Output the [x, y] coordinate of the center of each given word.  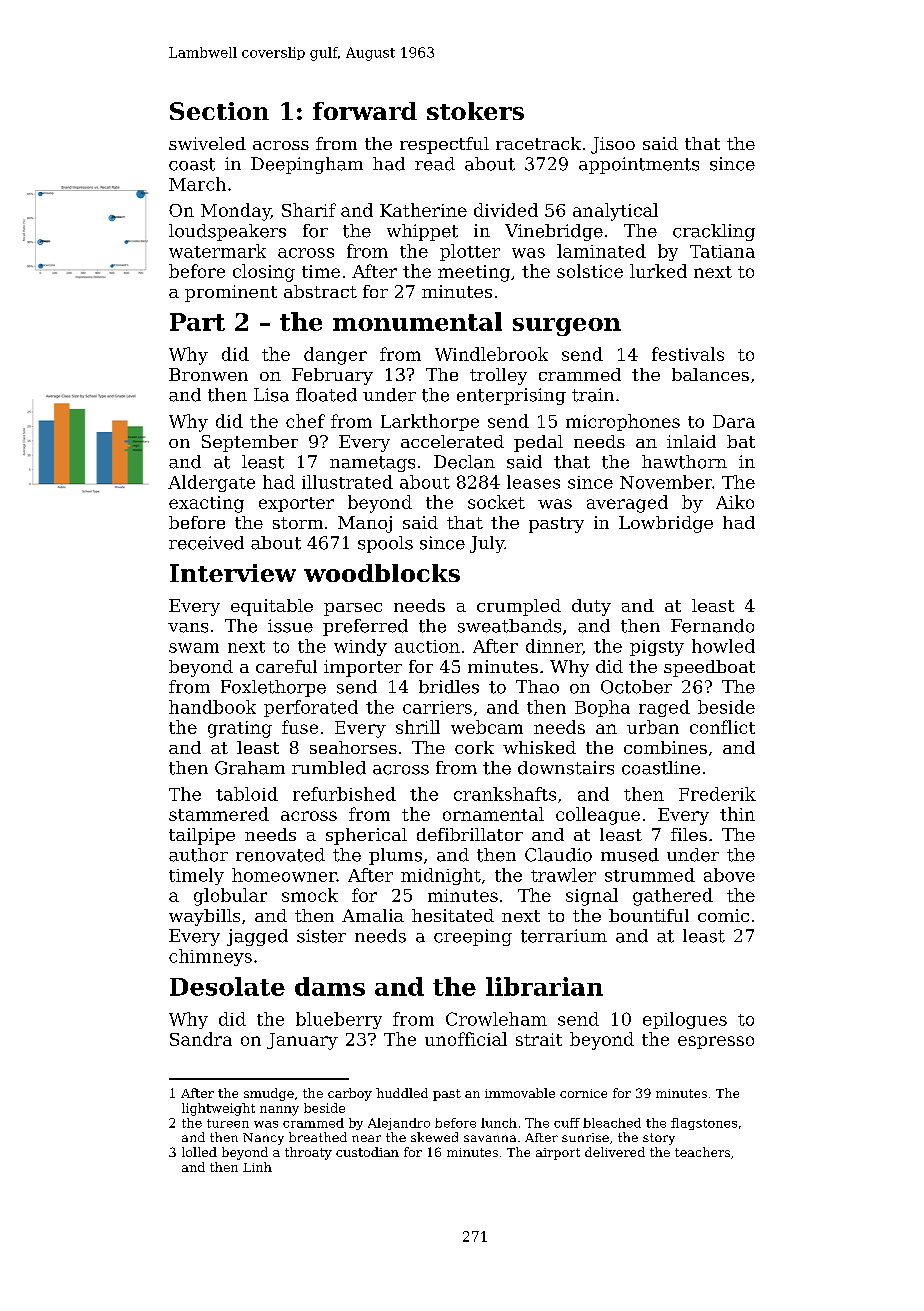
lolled [199, 1152]
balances [710, 374]
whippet [422, 232]
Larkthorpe [430, 422]
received [206, 543]
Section [219, 111]
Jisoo [613, 145]
